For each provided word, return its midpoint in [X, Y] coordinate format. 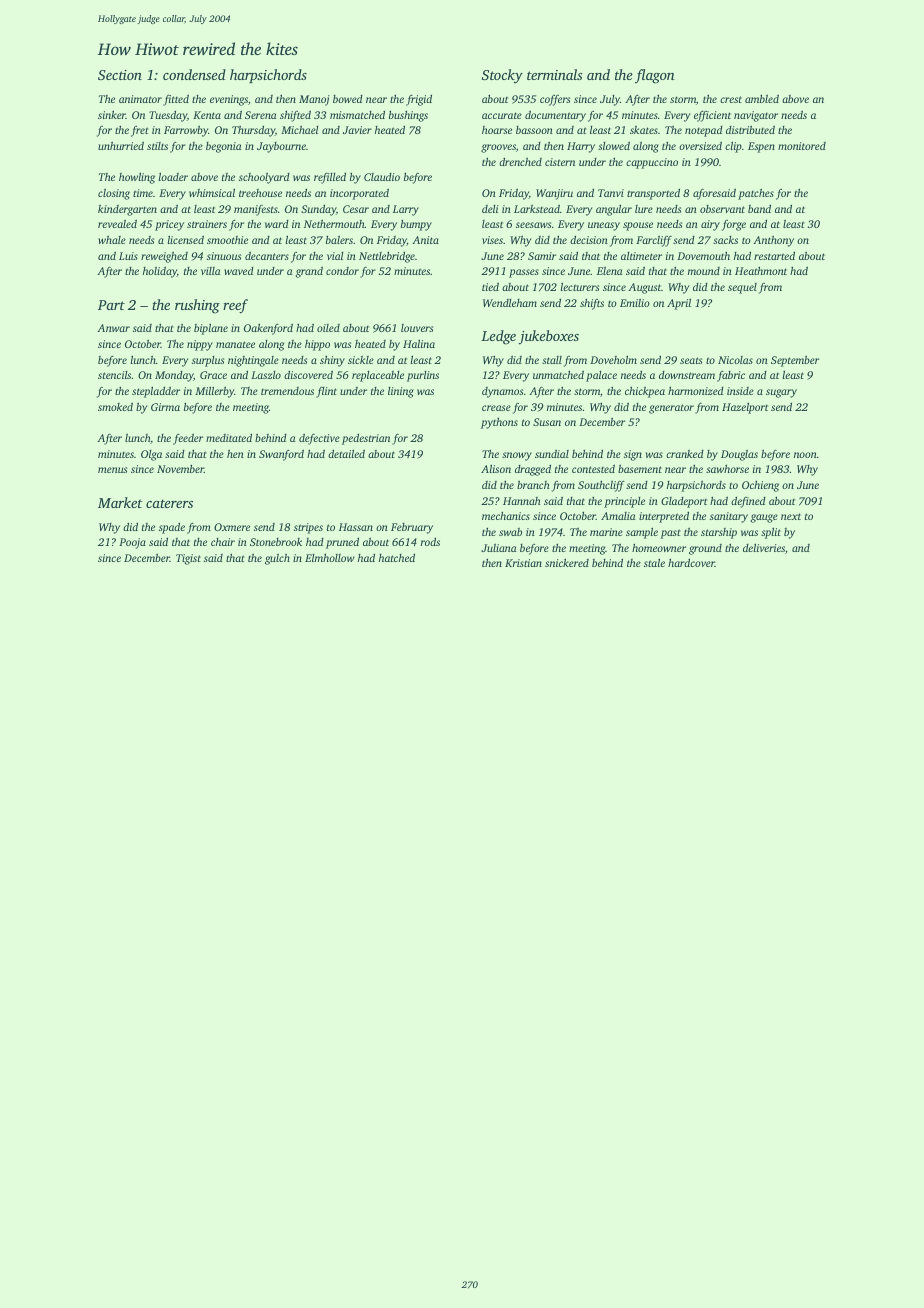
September [795, 361]
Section [120, 75]
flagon [654, 76]
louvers [417, 328]
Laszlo [266, 375]
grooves [498, 148]
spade [172, 528]
